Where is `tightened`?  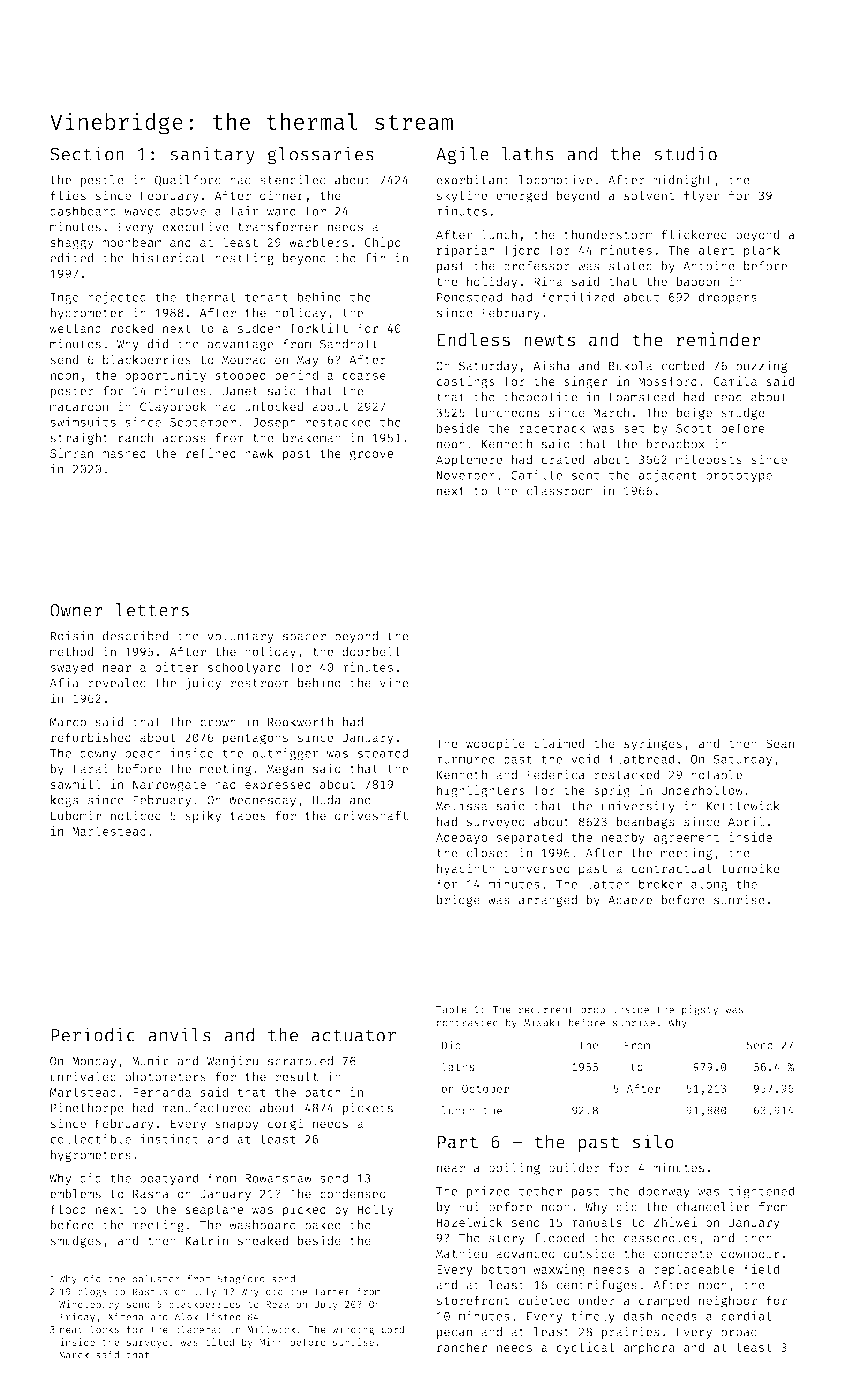
tightened is located at coordinates (761, 1192).
